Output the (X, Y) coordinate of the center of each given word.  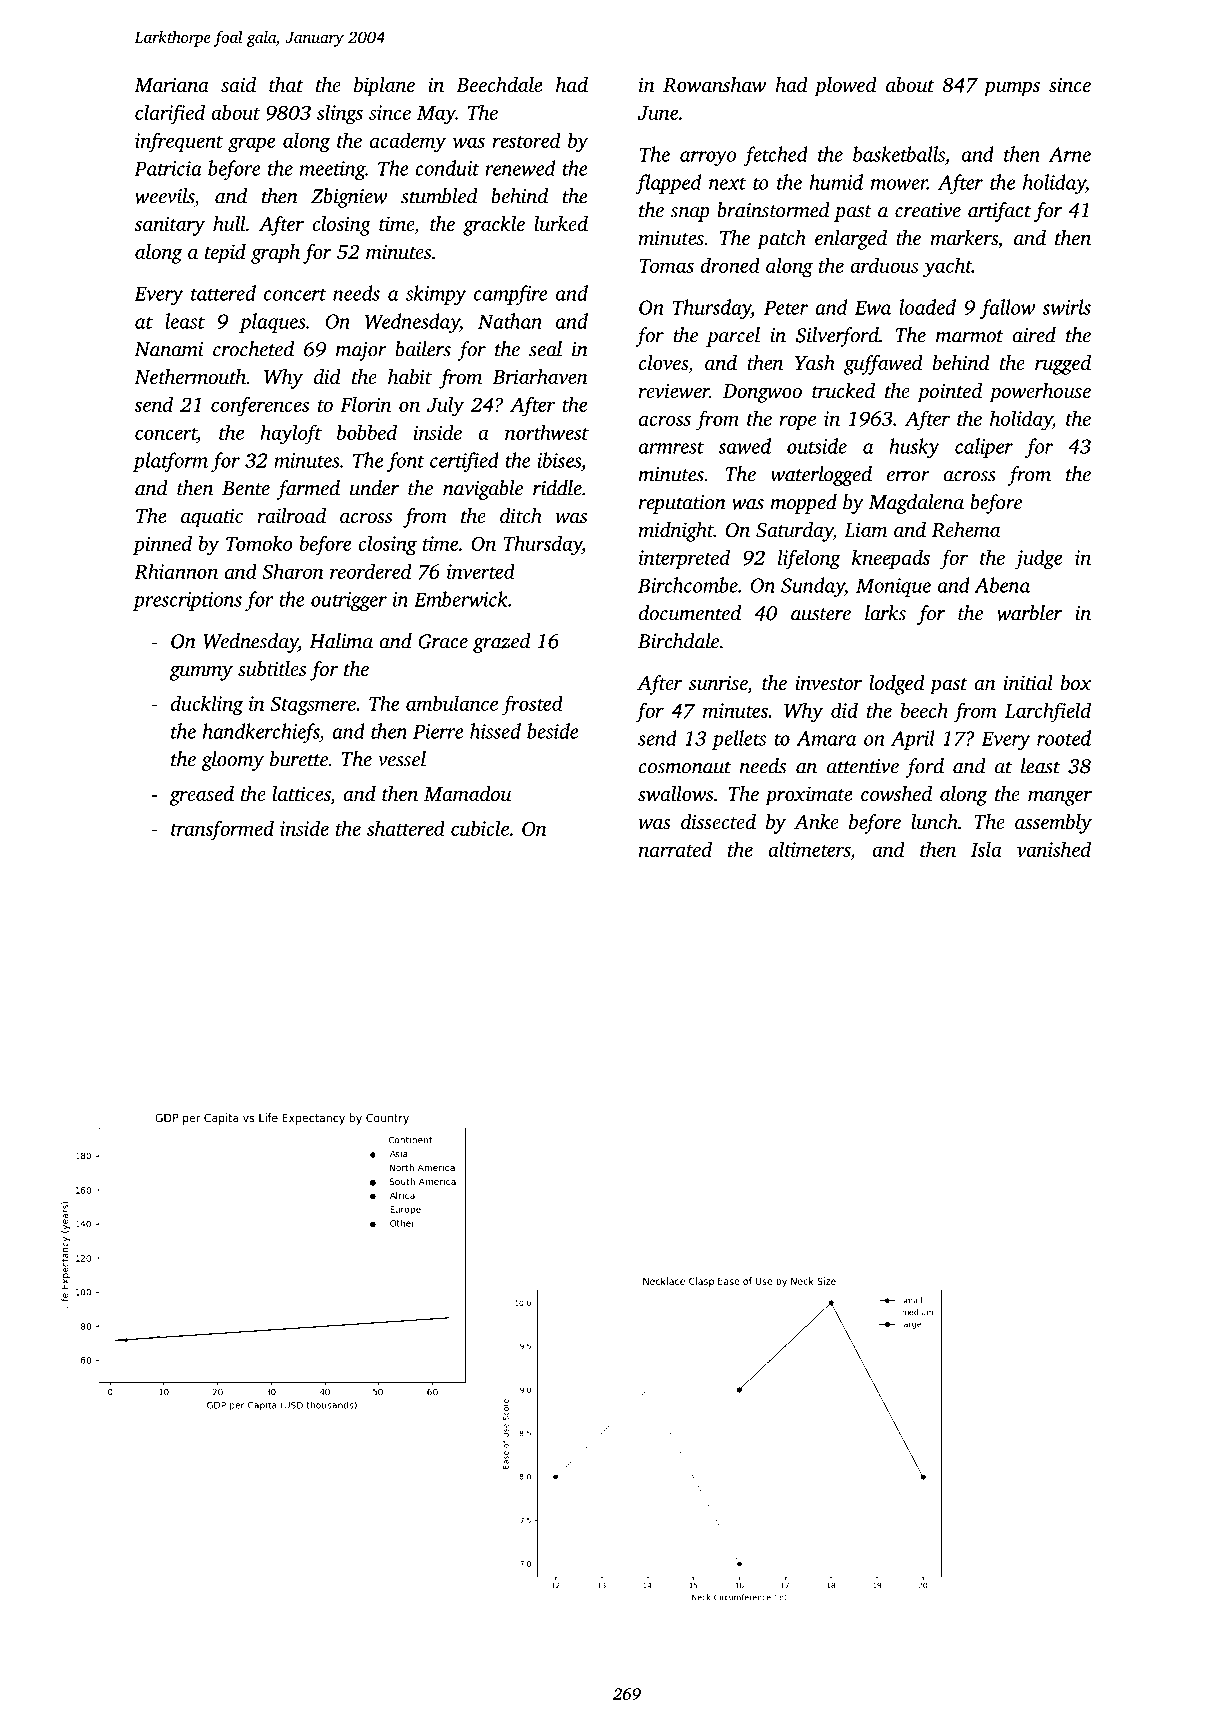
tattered (223, 293)
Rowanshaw (714, 85)
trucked (843, 390)
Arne (1070, 154)
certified (464, 462)
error (908, 476)
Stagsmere (313, 706)
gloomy (232, 761)
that (286, 84)
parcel (733, 337)
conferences (260, 406)
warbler (1029, 613)
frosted (532, 705)
